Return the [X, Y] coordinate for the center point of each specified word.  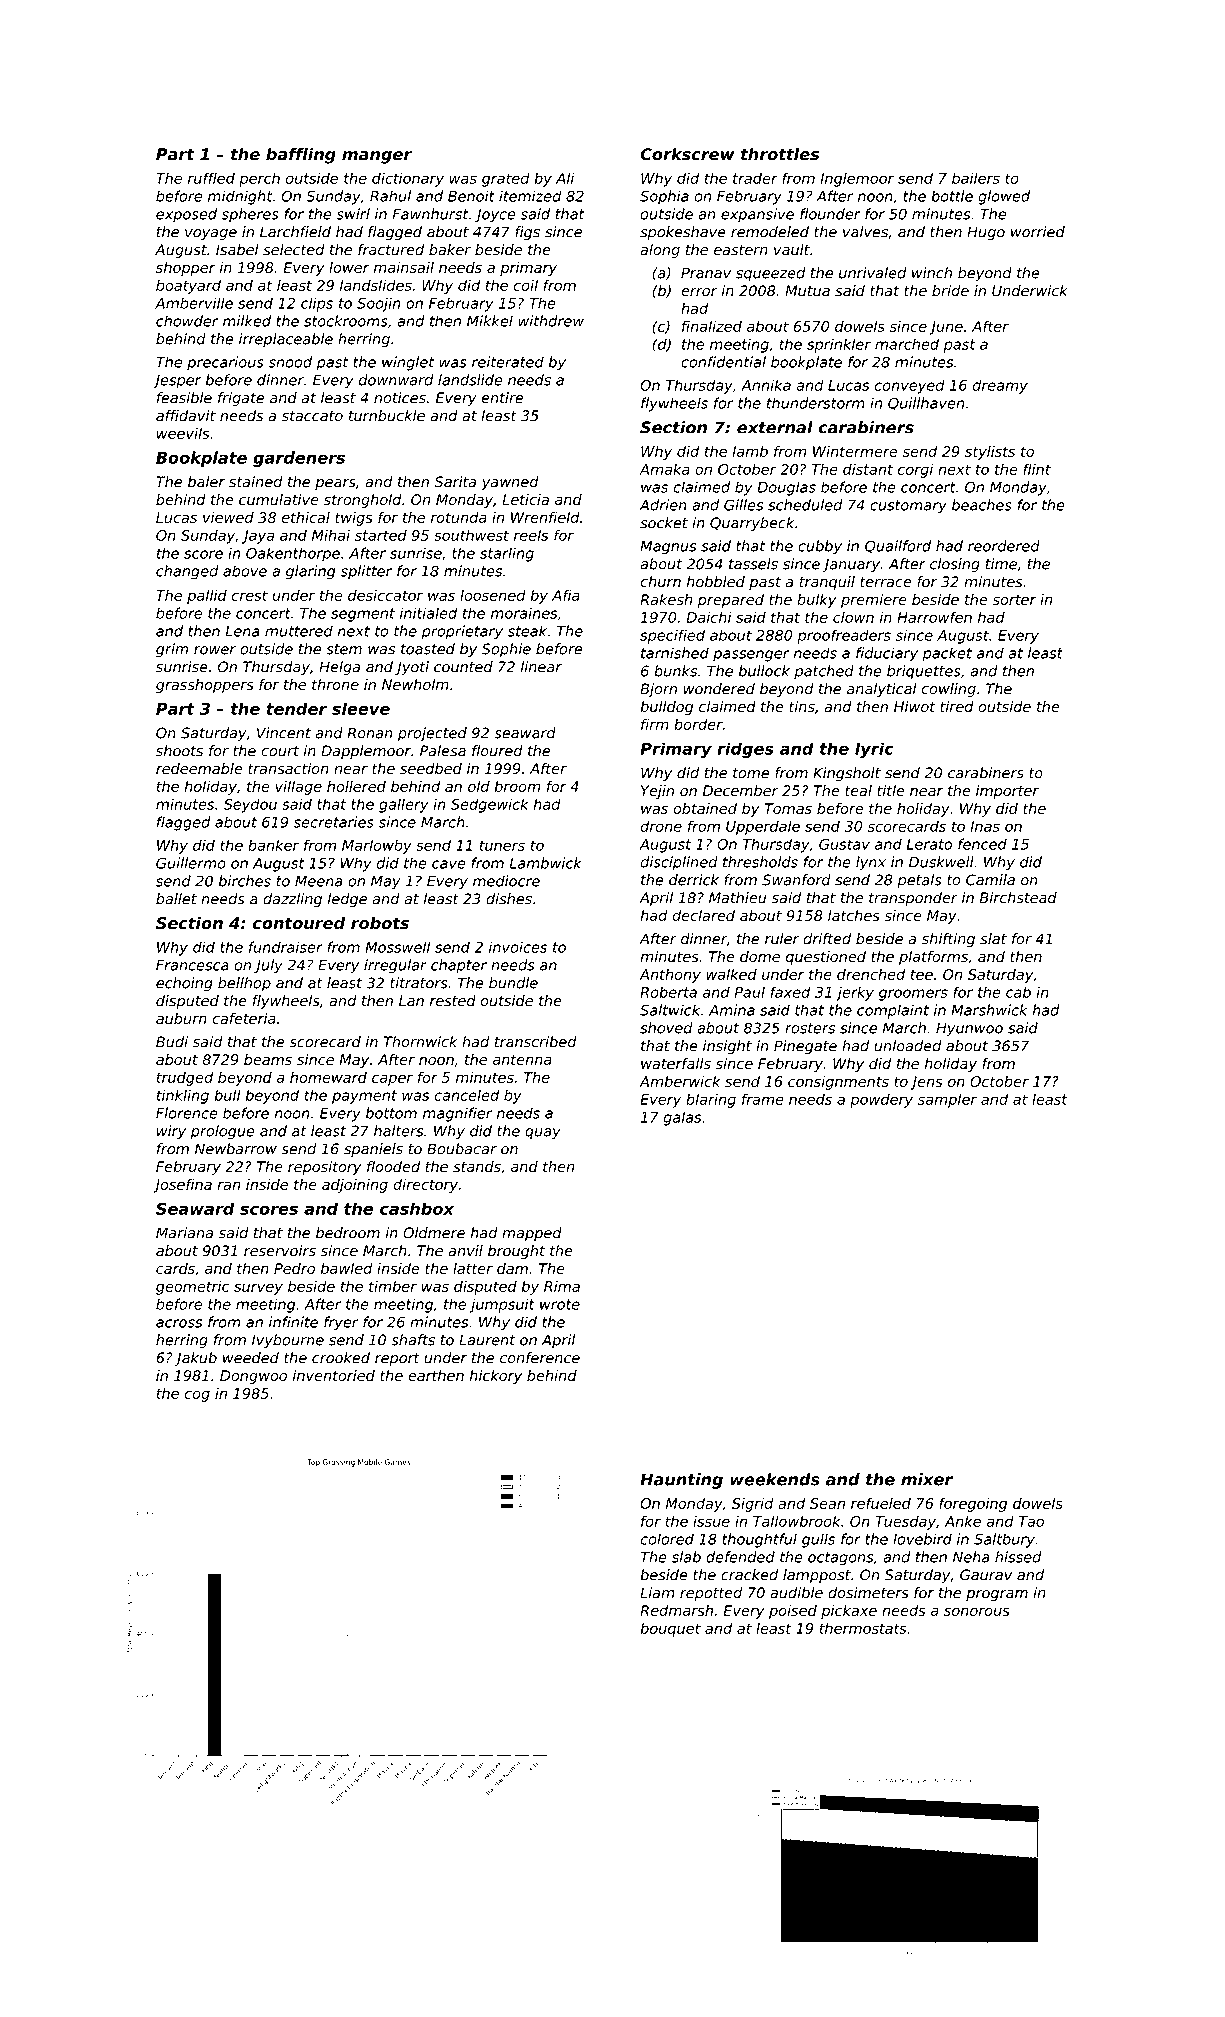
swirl [353, 214]
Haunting [681, 1481]
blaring [711, 1100]
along [660, 251]
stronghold [363, 501]
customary [908, 507]
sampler [947, 1100]
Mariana [184, 1233]
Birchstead [1018, 898]
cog [197, 1396]
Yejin [657, 792]
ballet [176, 899]
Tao [1031, 1521]
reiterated [508, 362]
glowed [1004, 197]
